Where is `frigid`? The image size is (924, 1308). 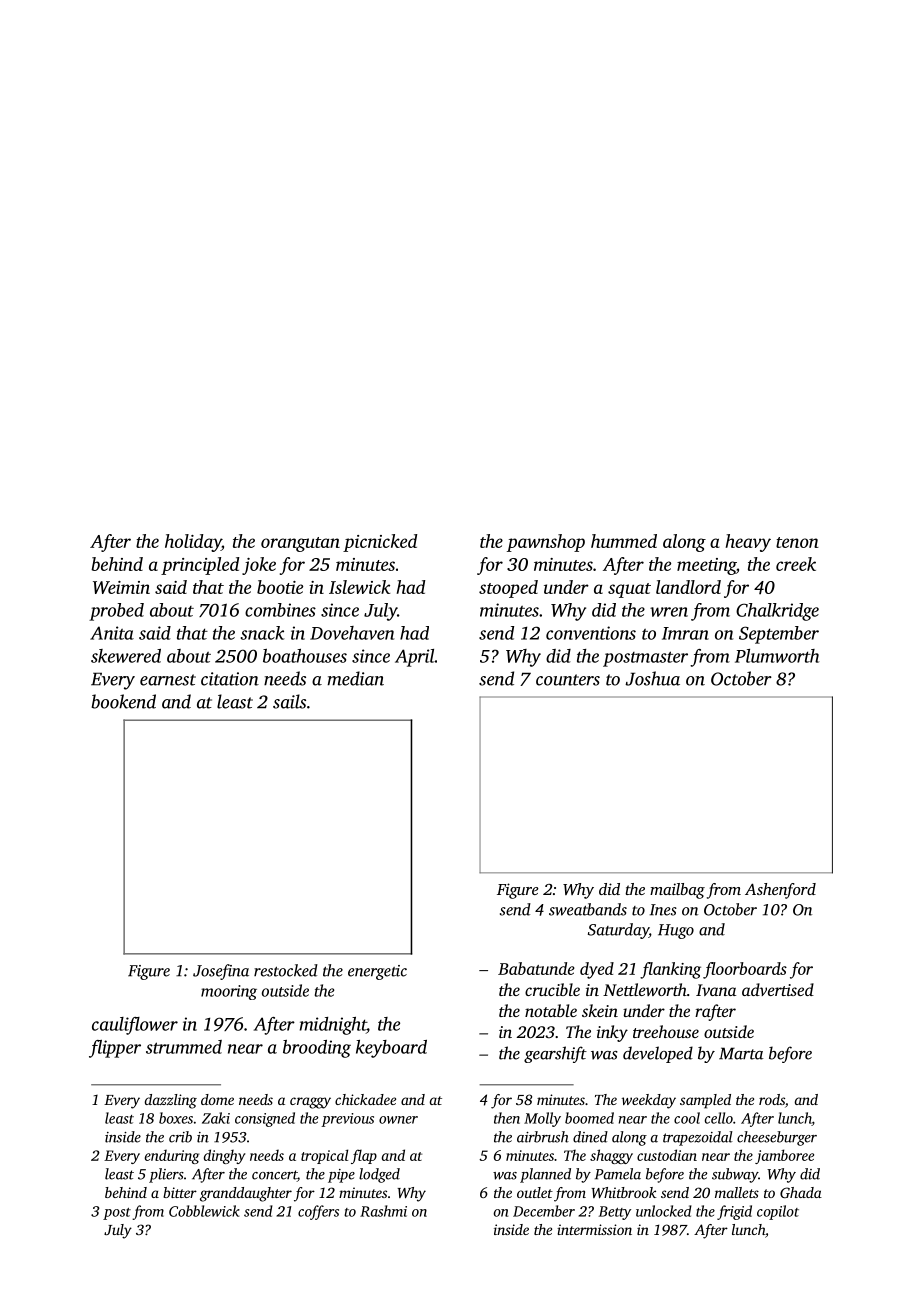
frigid is located at coordinates (734, 1212).
